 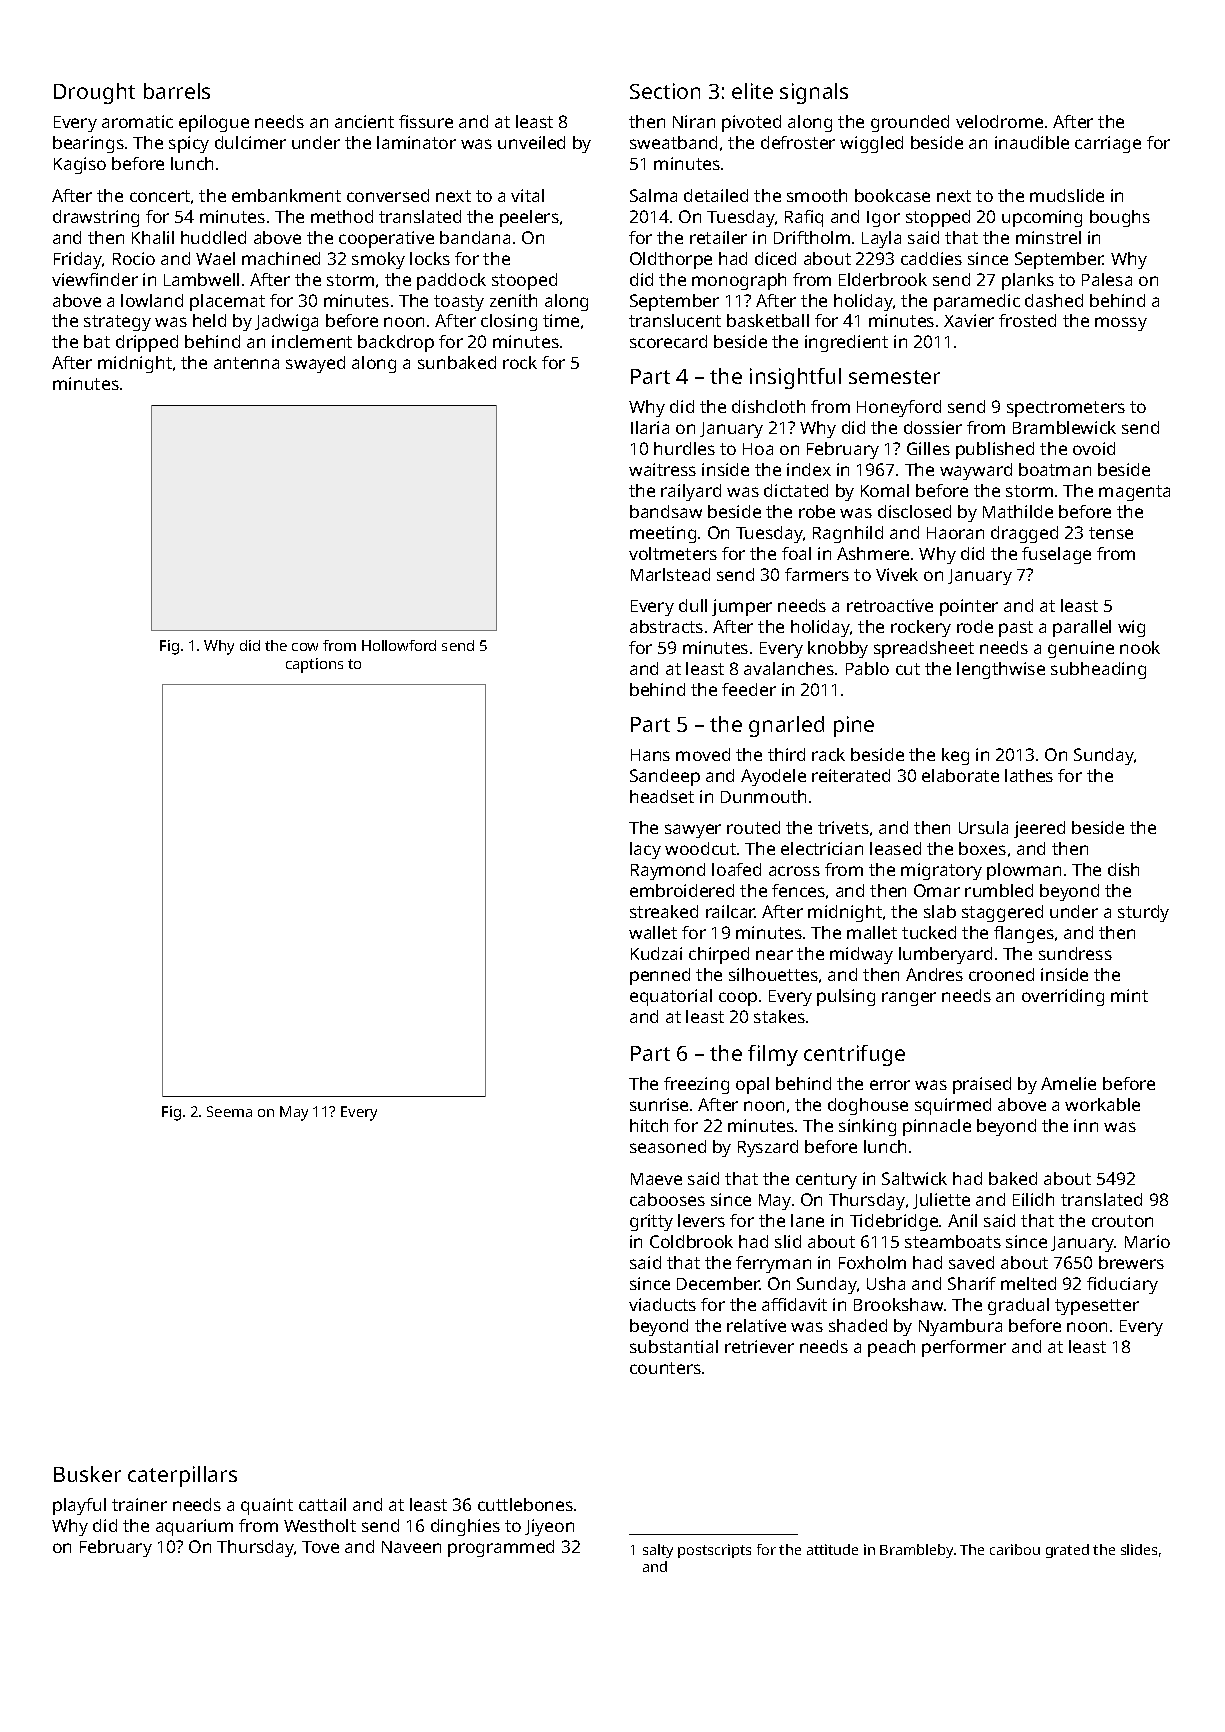 I want to click on caddies, so click(x=931, y=258).
